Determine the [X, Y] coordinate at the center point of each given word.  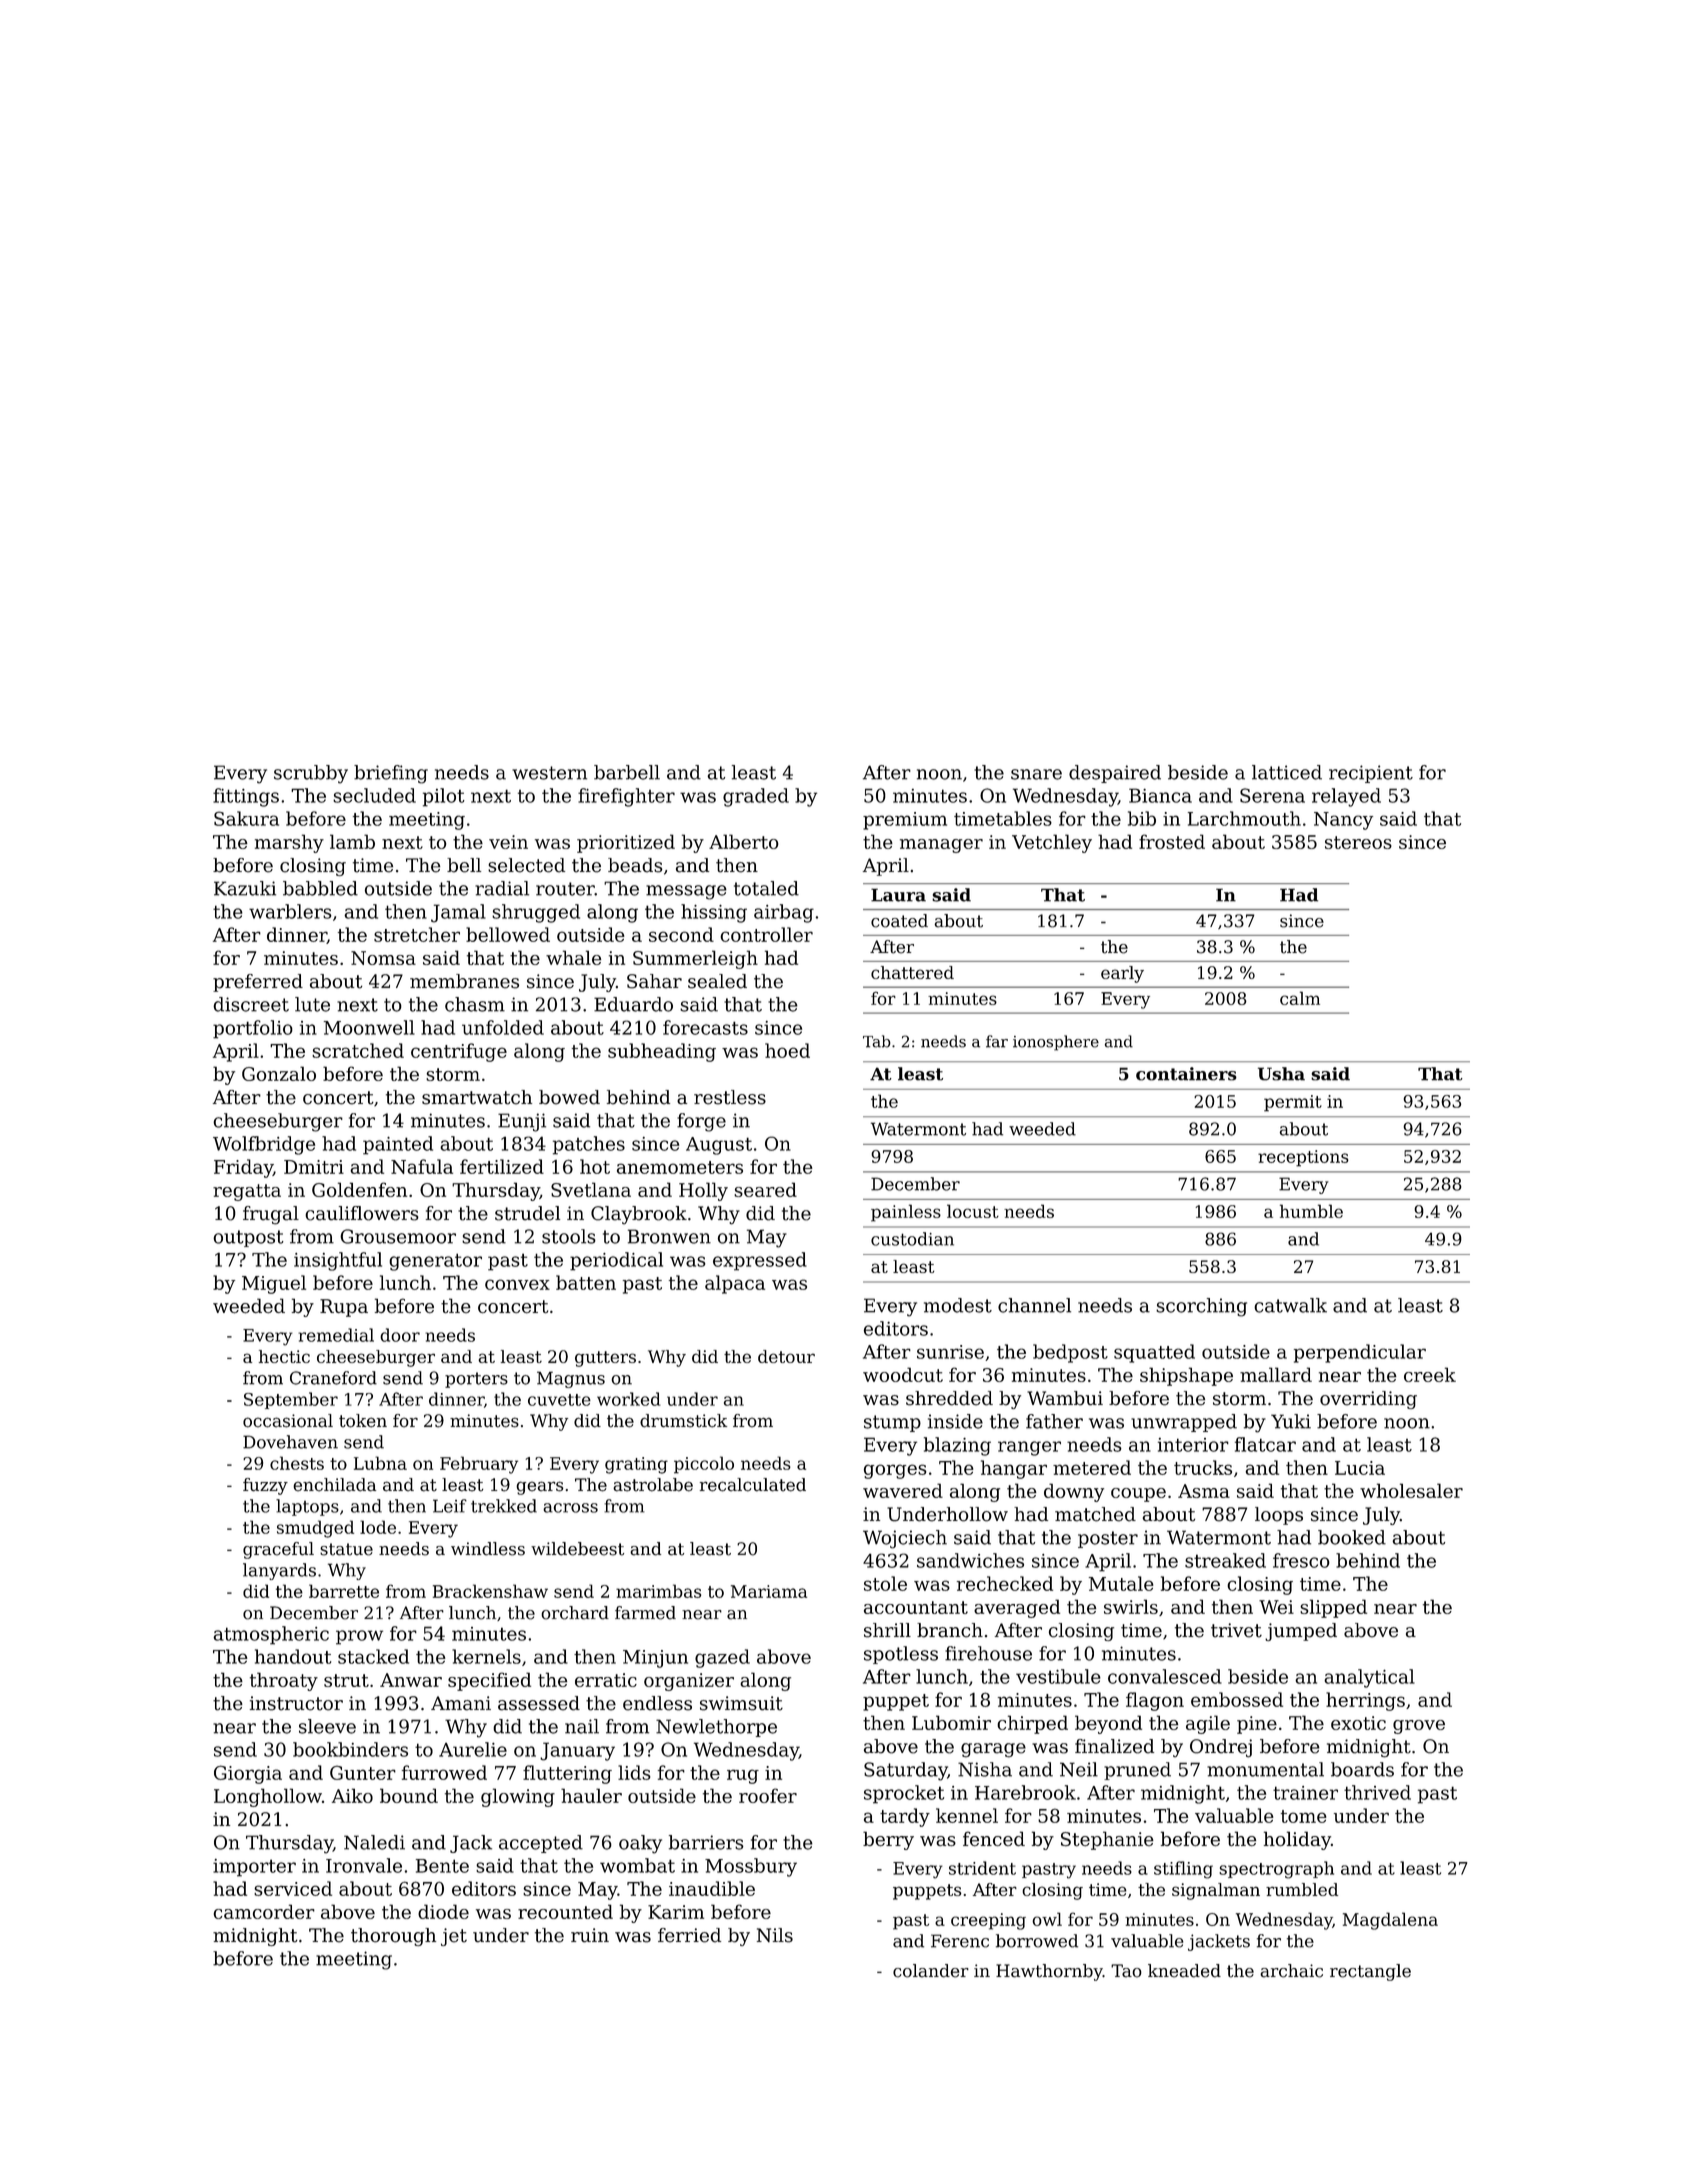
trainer [1305, 1793]
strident [982, 1868]
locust [973, 1211]
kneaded [1184, 1971]
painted [398, 1145]
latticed [1287, 772]
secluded [374, 795]
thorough [393, 1937]
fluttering [567, 1774]
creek [1430, 1374]
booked [1352, 1537]
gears [539, 1488]
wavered [903, 1490]
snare [1036, 774]
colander [931, 1971]
